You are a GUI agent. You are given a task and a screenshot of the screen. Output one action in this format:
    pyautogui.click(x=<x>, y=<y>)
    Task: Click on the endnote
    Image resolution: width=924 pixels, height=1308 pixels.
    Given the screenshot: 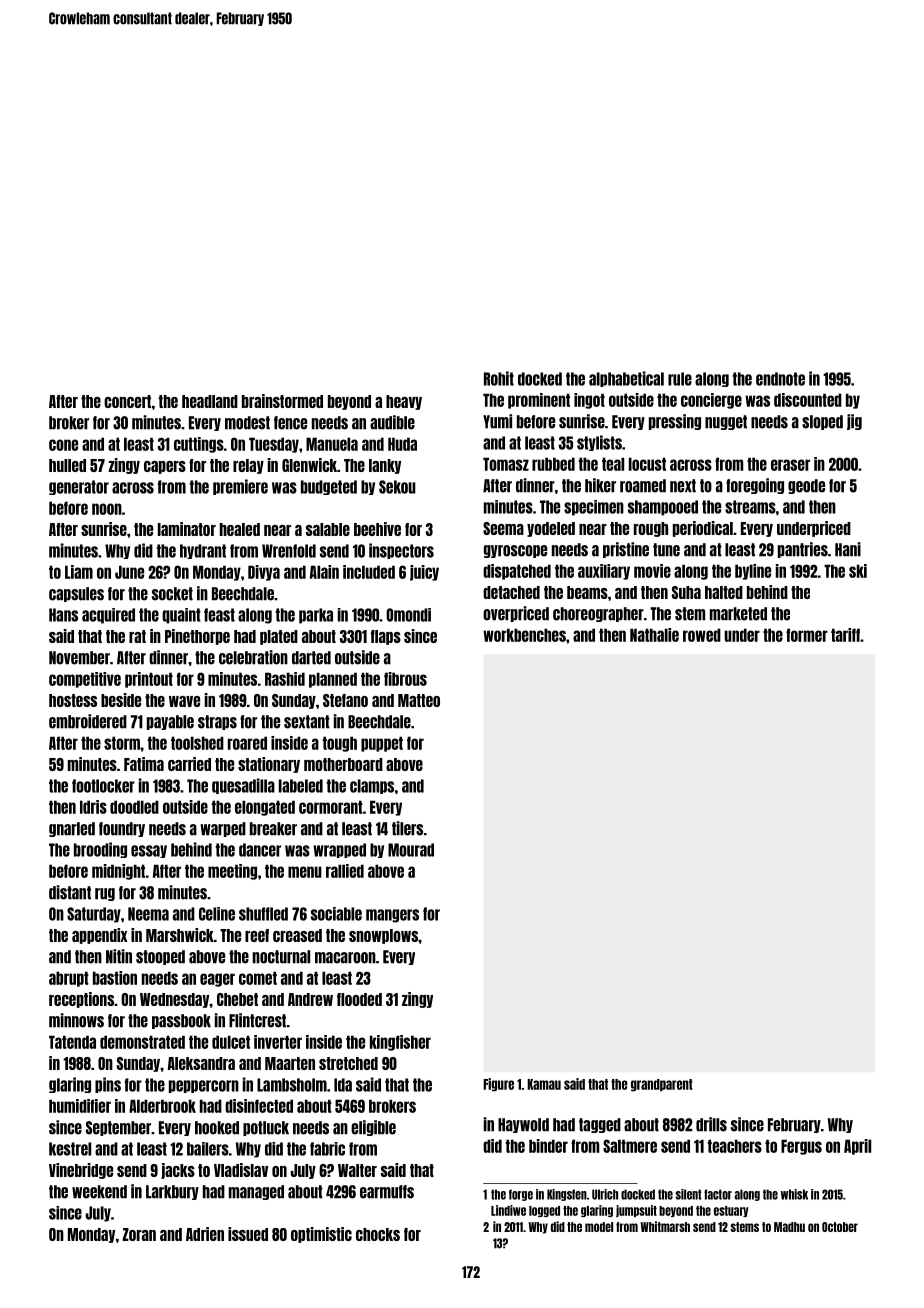 What is the action you would take?
    pyautogui.click(x=780, y=379)
